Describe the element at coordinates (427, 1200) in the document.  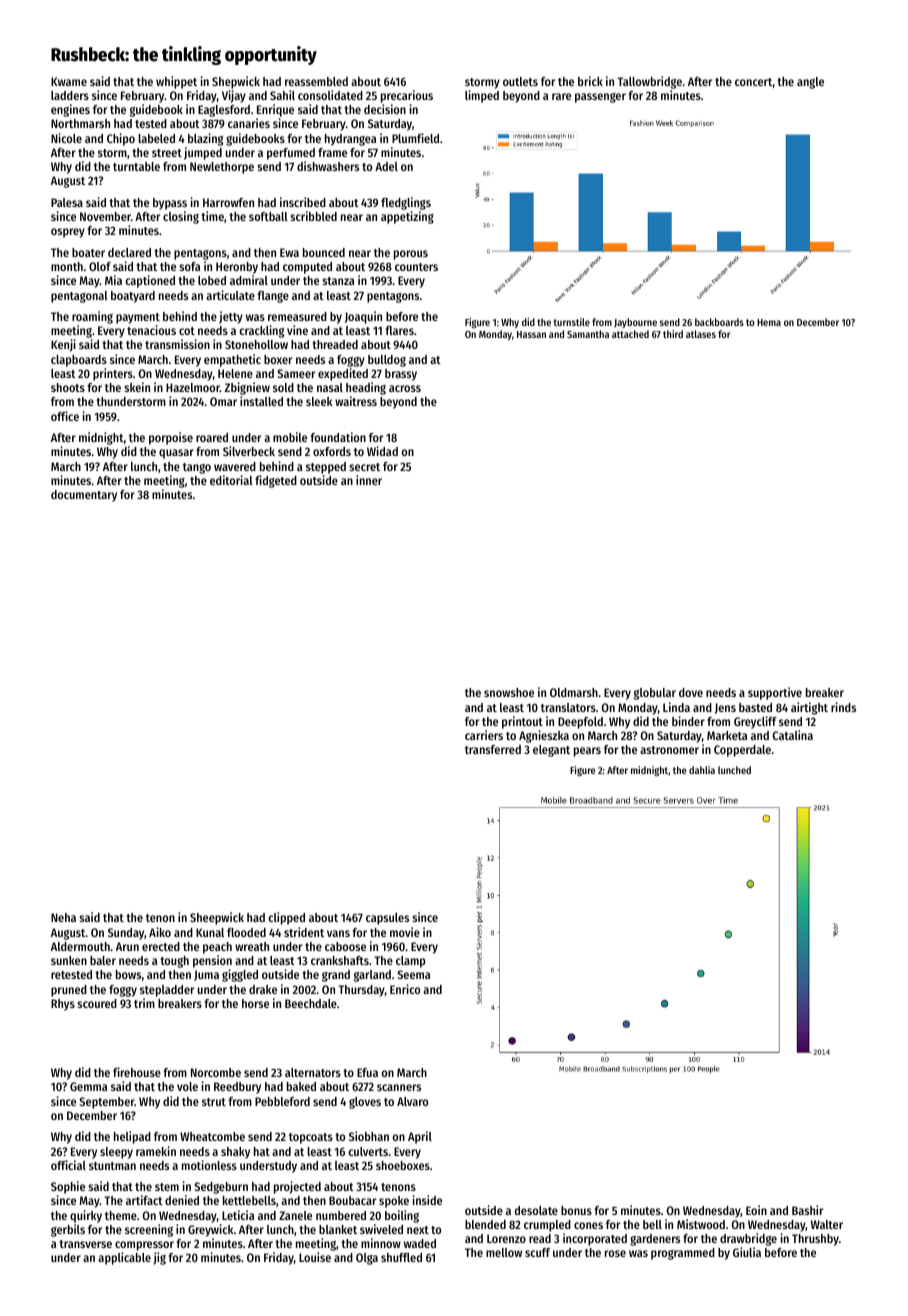
I see `inside` at that location.
